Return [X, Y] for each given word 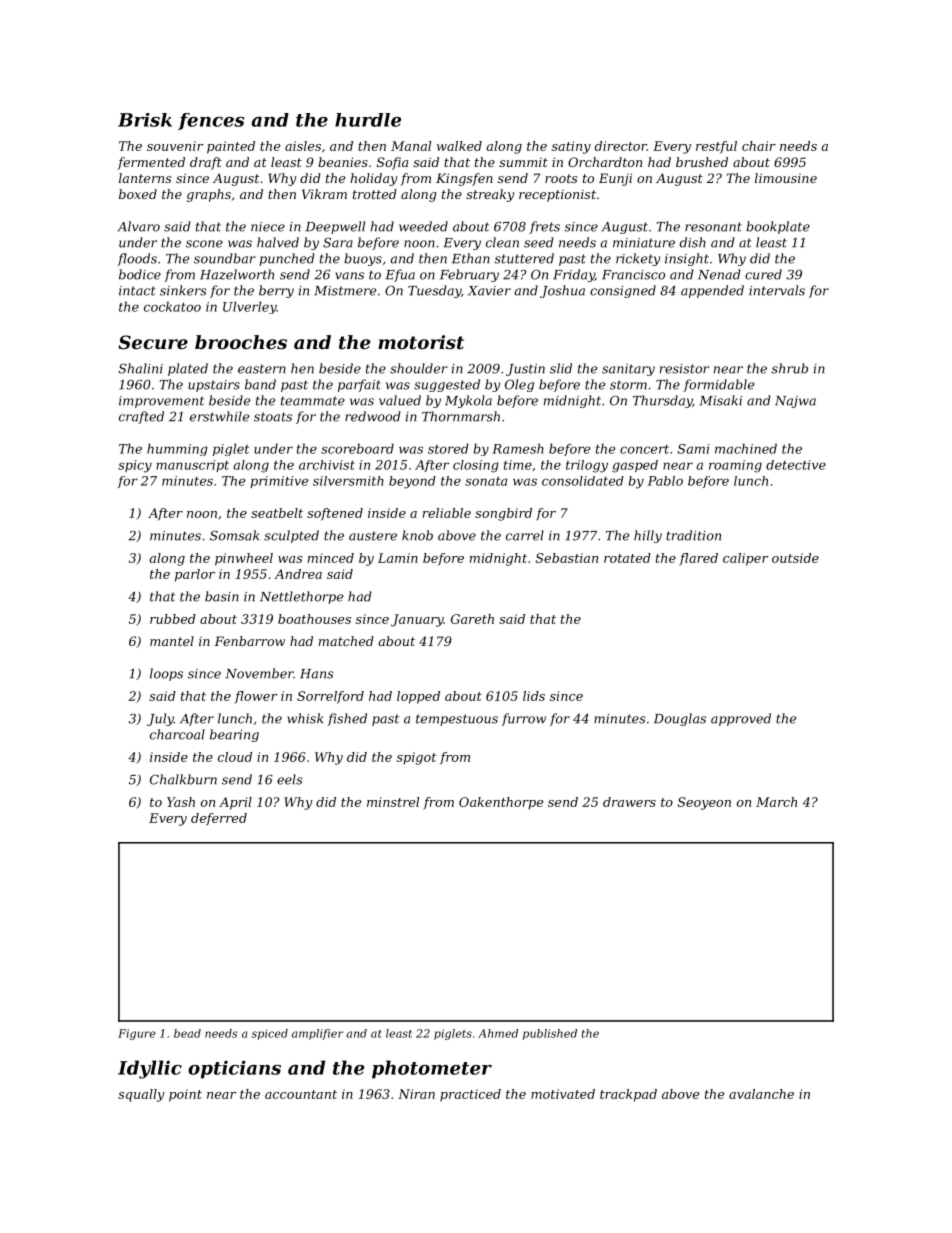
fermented [151, 163]
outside [795, 558]
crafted [141, 417]
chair [759, 146]
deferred [219, 819]
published [550, 1034]
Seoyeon [704, 803]
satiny [571, 147]
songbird [503, 514]
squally [141, 1095]
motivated [563, 1094]
